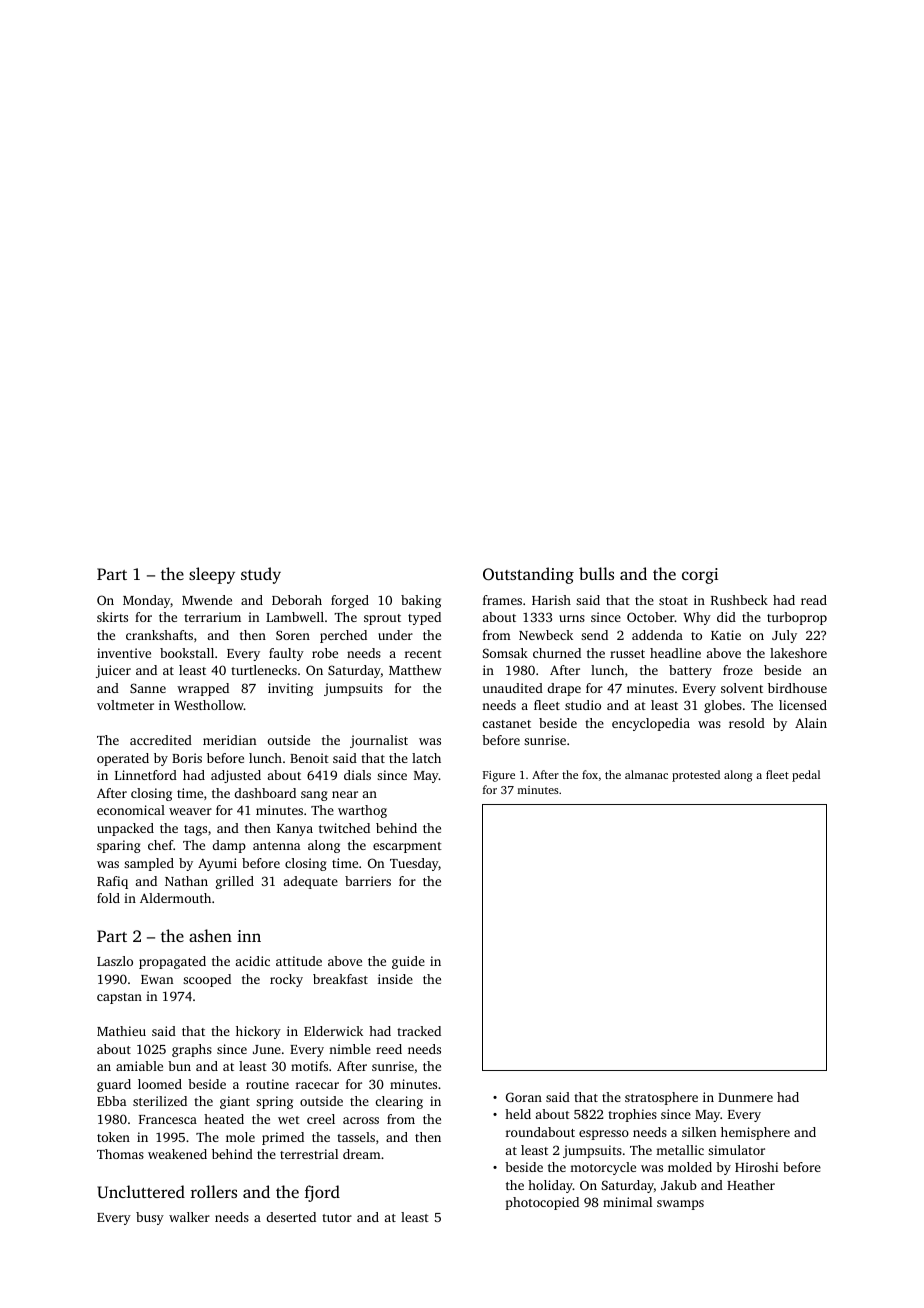 The height and width of the page is (1308, 924). What do you see at coordinates (696, 776) in the page?
I see `protested` at bounding box center [696, 776].
